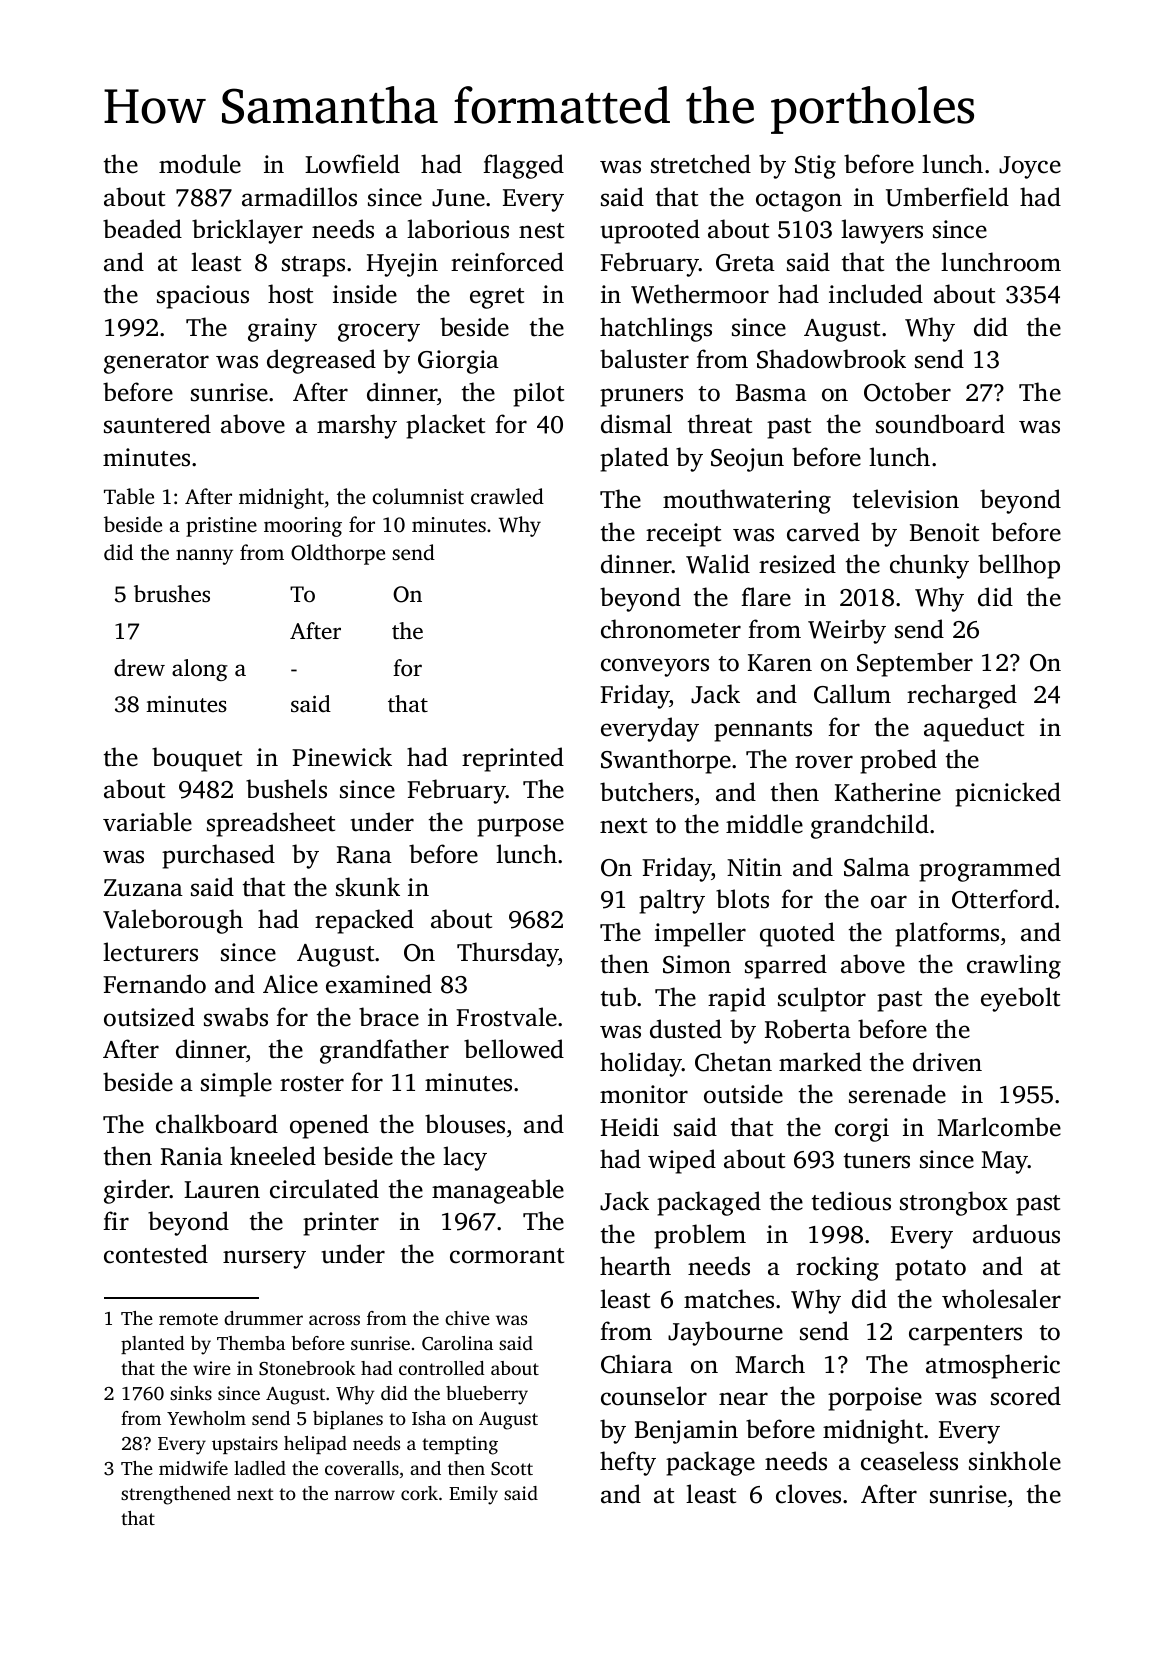 Image resolution: width=1165 pixels, height=1654 pixels. I want to click on outsized, so click(149, 1017).
